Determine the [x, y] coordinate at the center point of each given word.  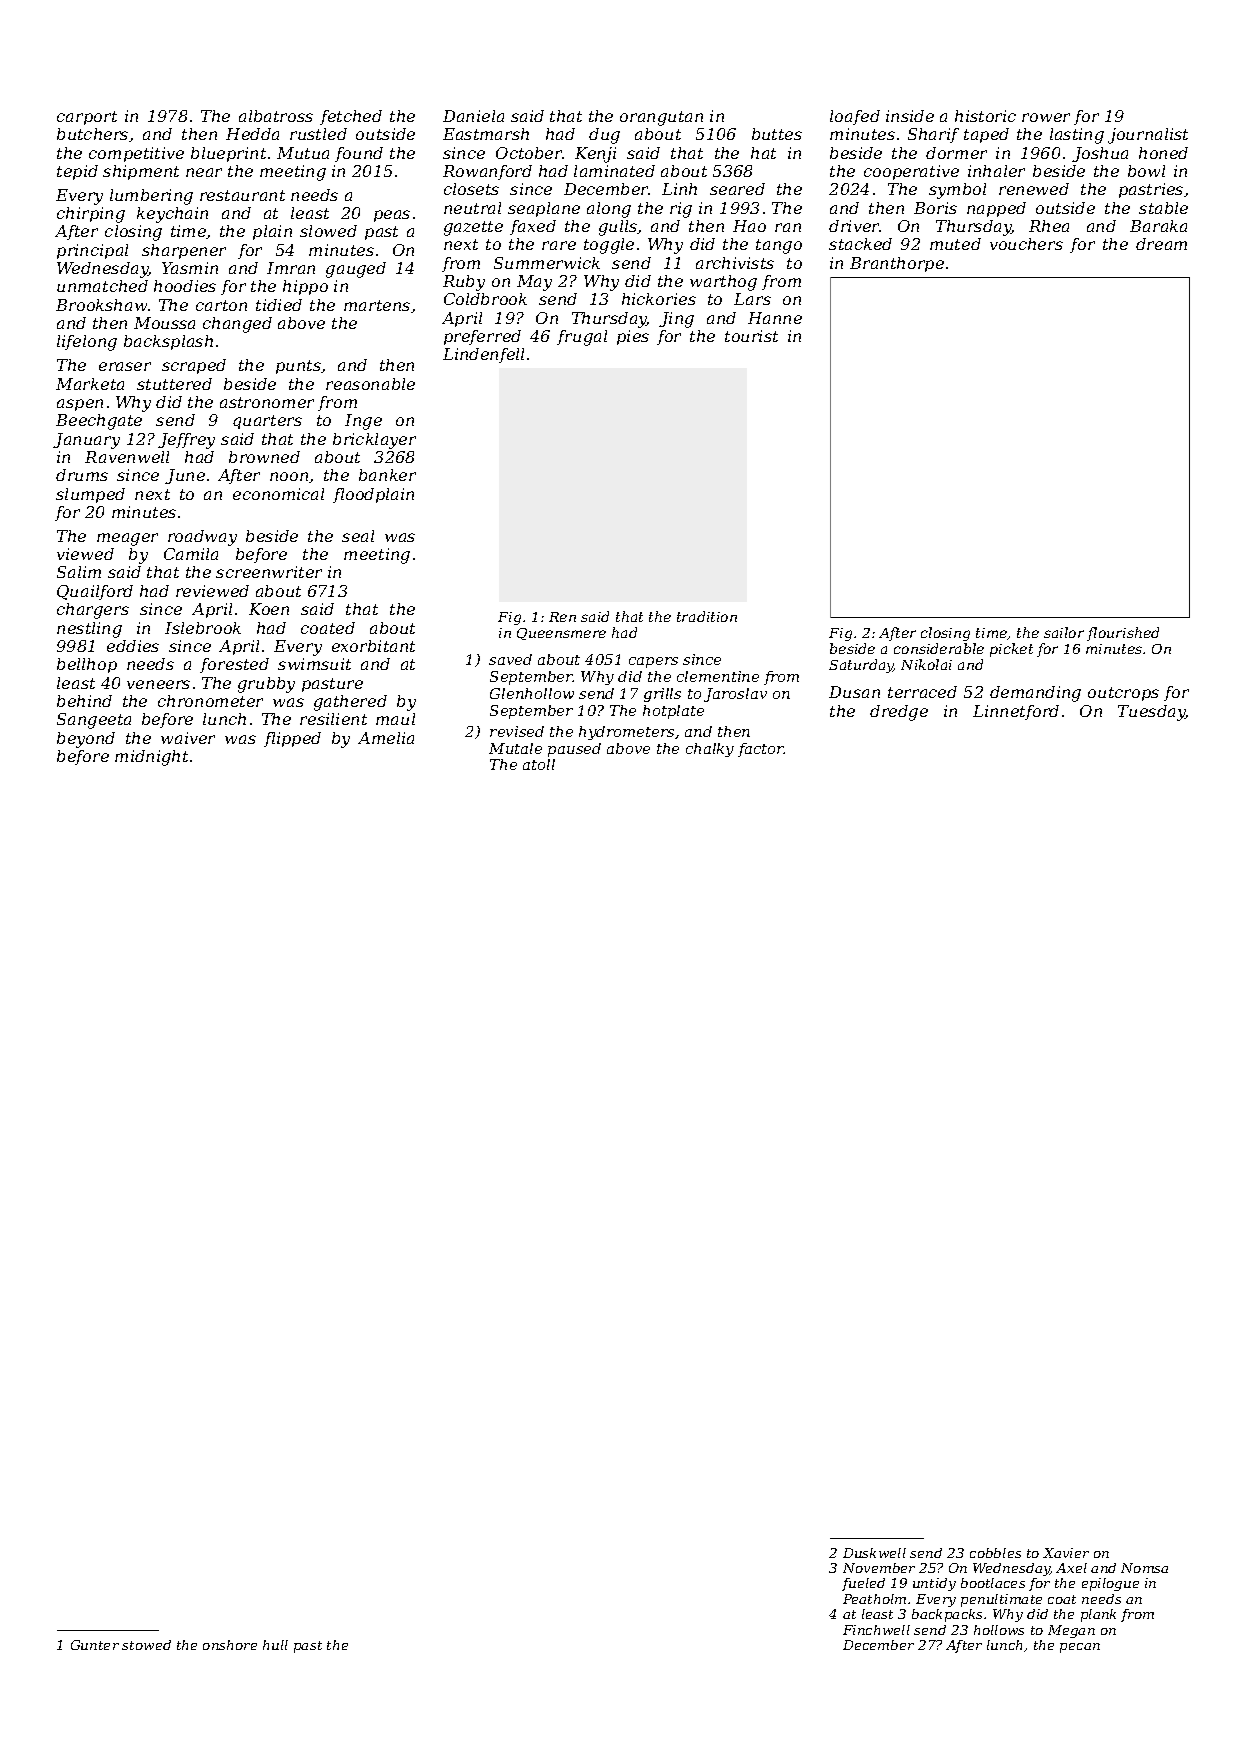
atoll [539, 764]
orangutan [661, 118]
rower [1046, 117]
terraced [922, 692]
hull [275, 1645]
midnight [151, 758]
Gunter [95, 1645]
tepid [77, 172]
